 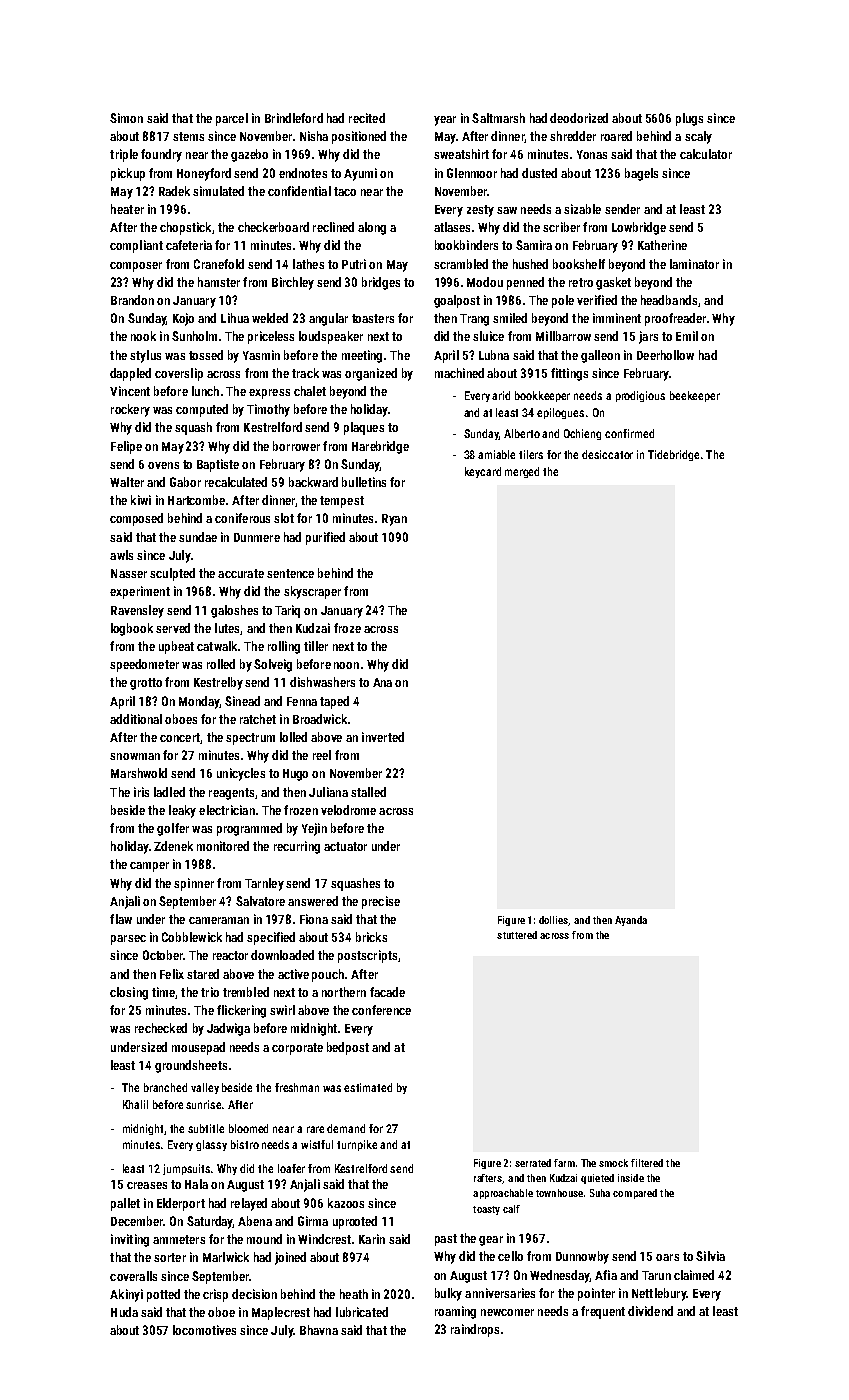 What do you see at coordinates (232, 119) in the image?
I see `parcel` at bounding box center [232, 119].
